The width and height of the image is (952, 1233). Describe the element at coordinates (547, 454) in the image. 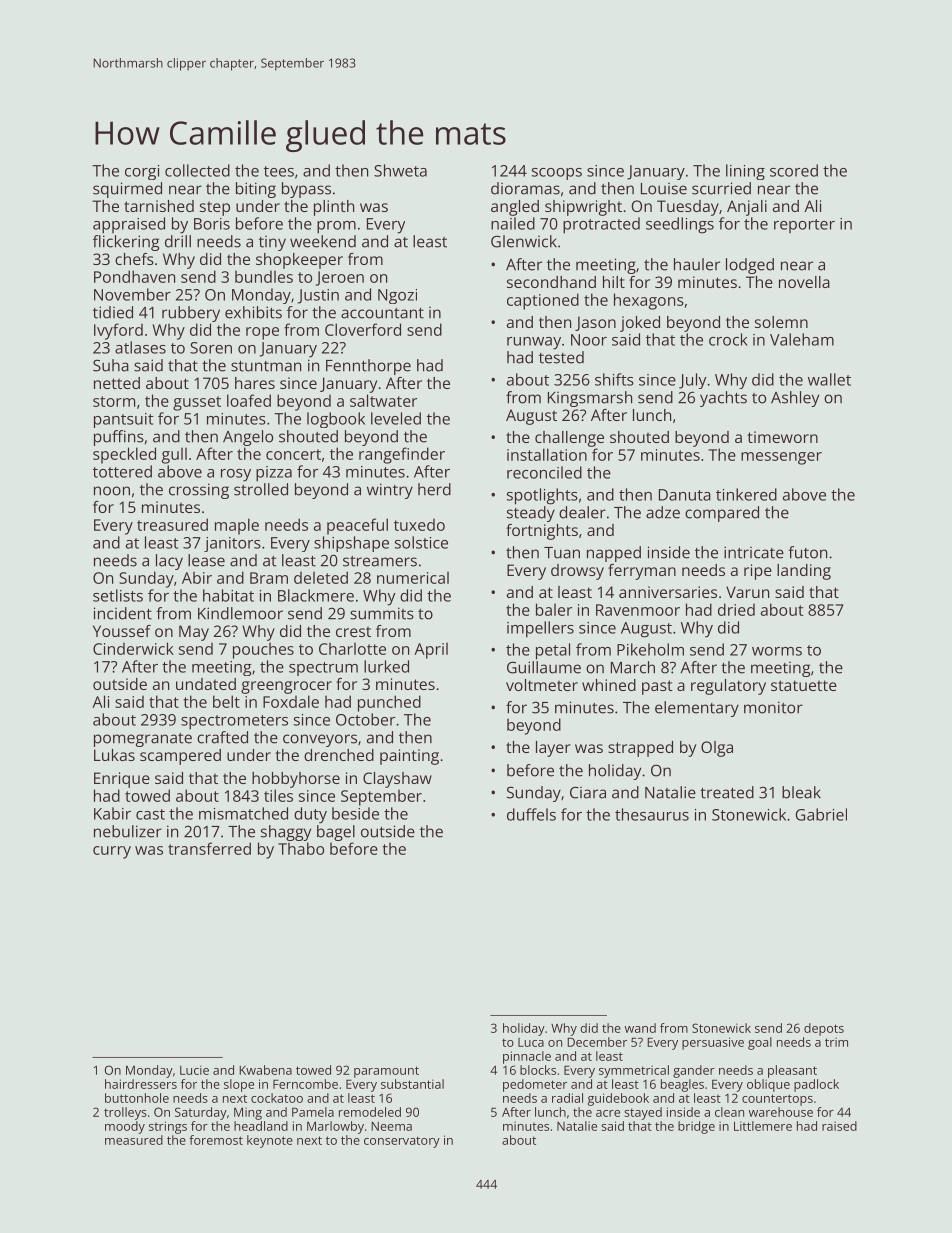

I see `installation` at that location.
